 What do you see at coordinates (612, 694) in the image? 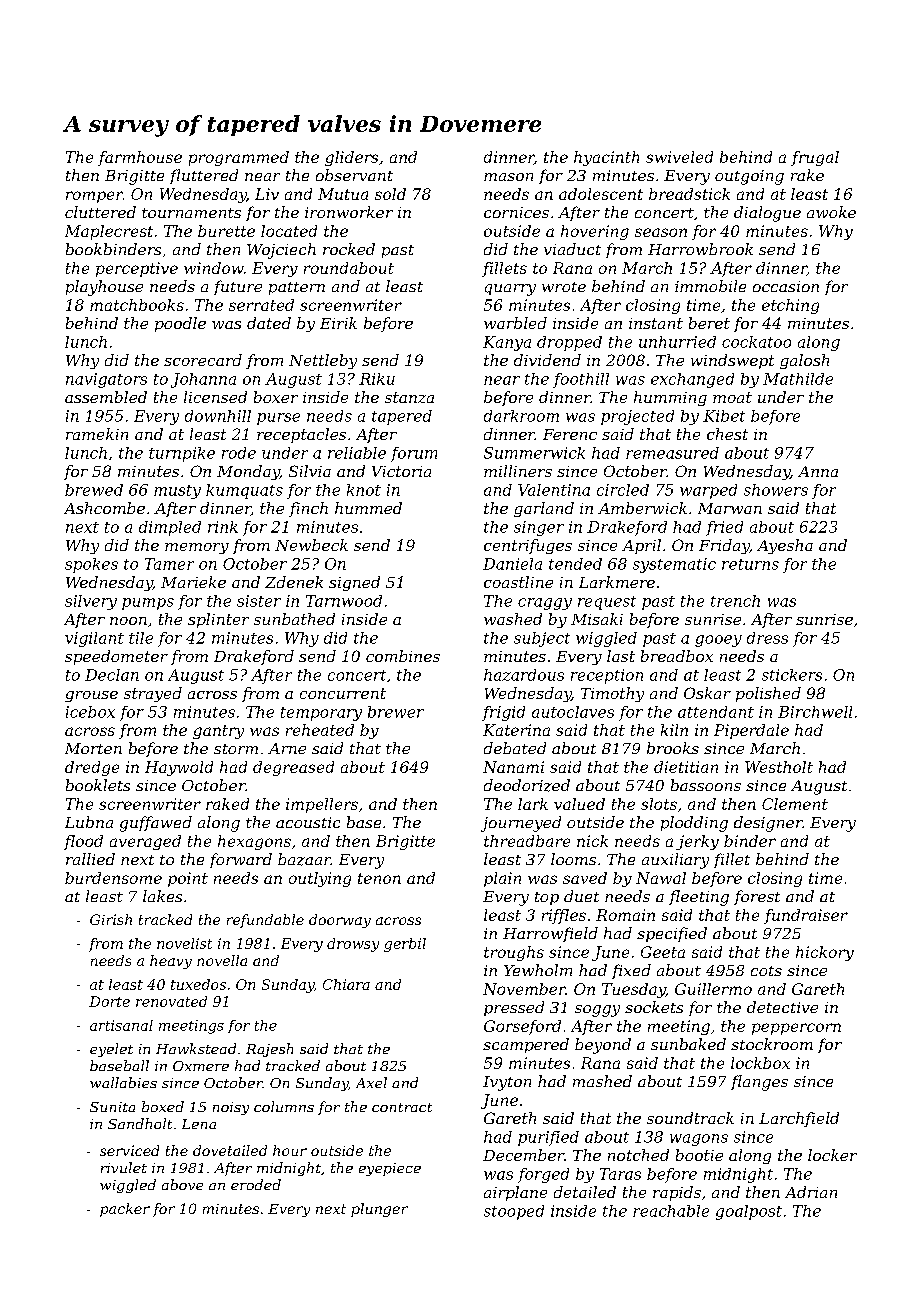
I see `Timothy` at bounding box center [612, 694].
